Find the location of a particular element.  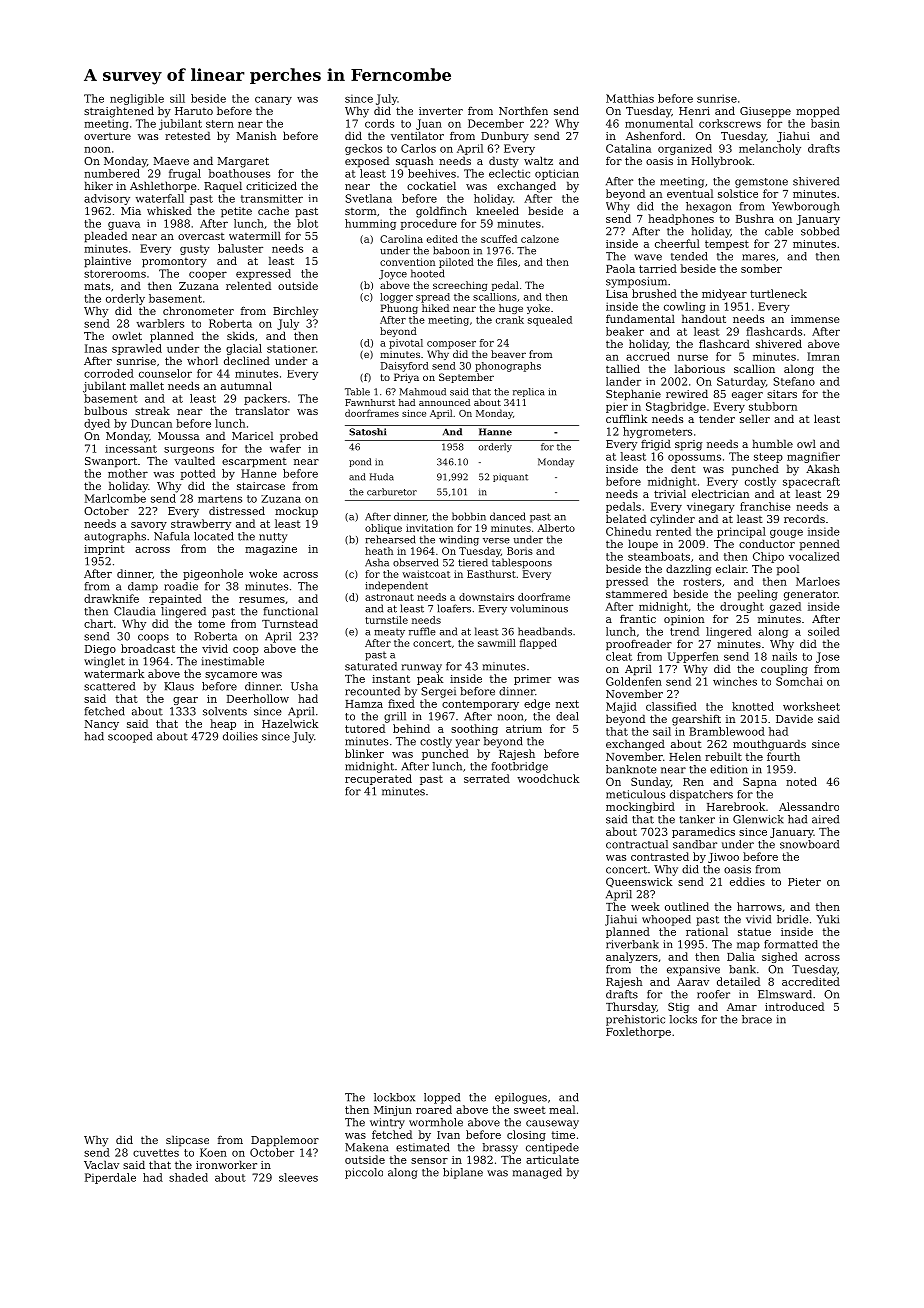

Nancy is located at coordinates (101, 725).
